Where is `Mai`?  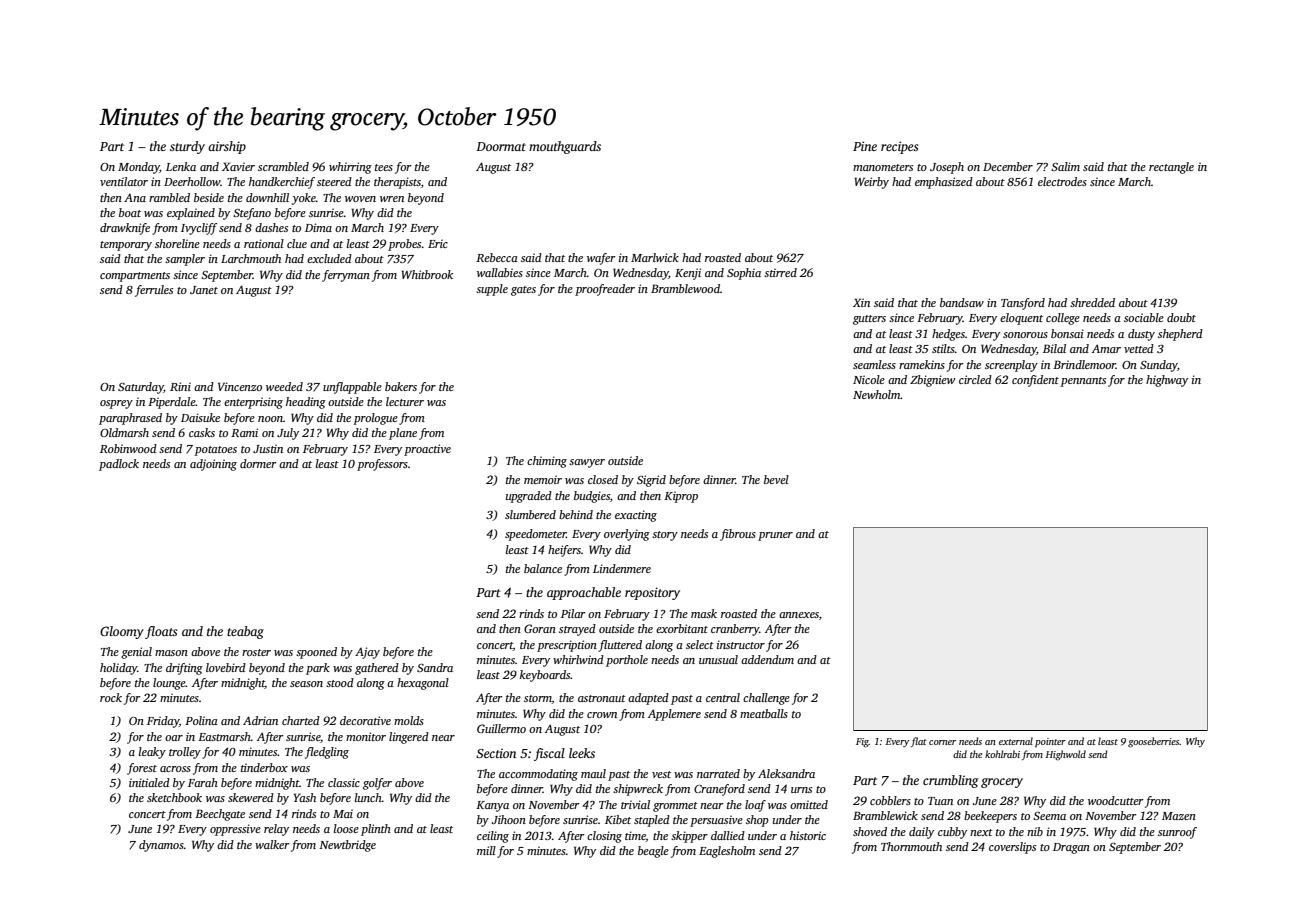 Mai is located at coordinates (343, 813).
